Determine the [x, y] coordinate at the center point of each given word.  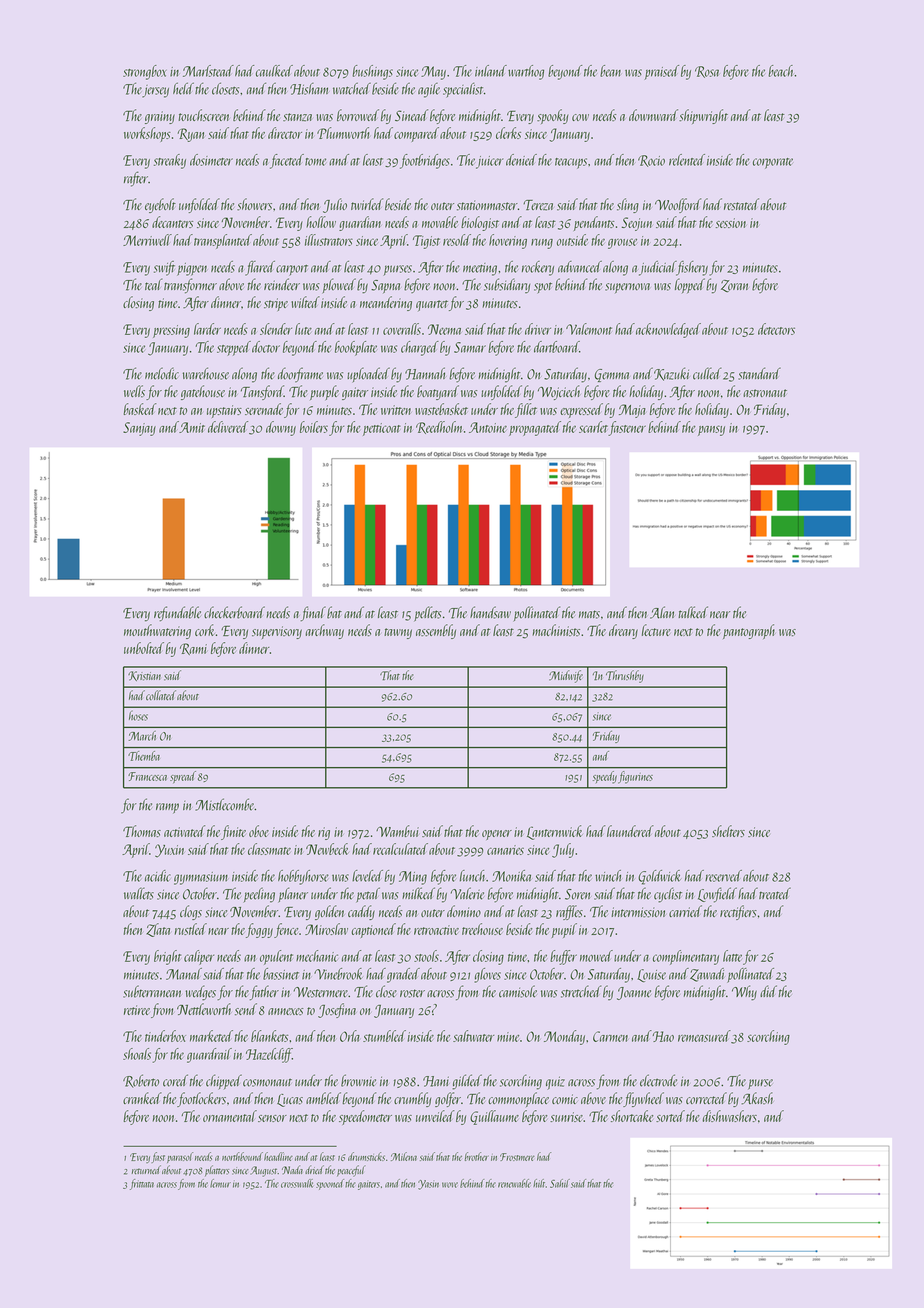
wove [450, 1185]
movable [440, 222]
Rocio [651, 161]
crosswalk [297, 1183]
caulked [274, 71]
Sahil [560, 1183]
